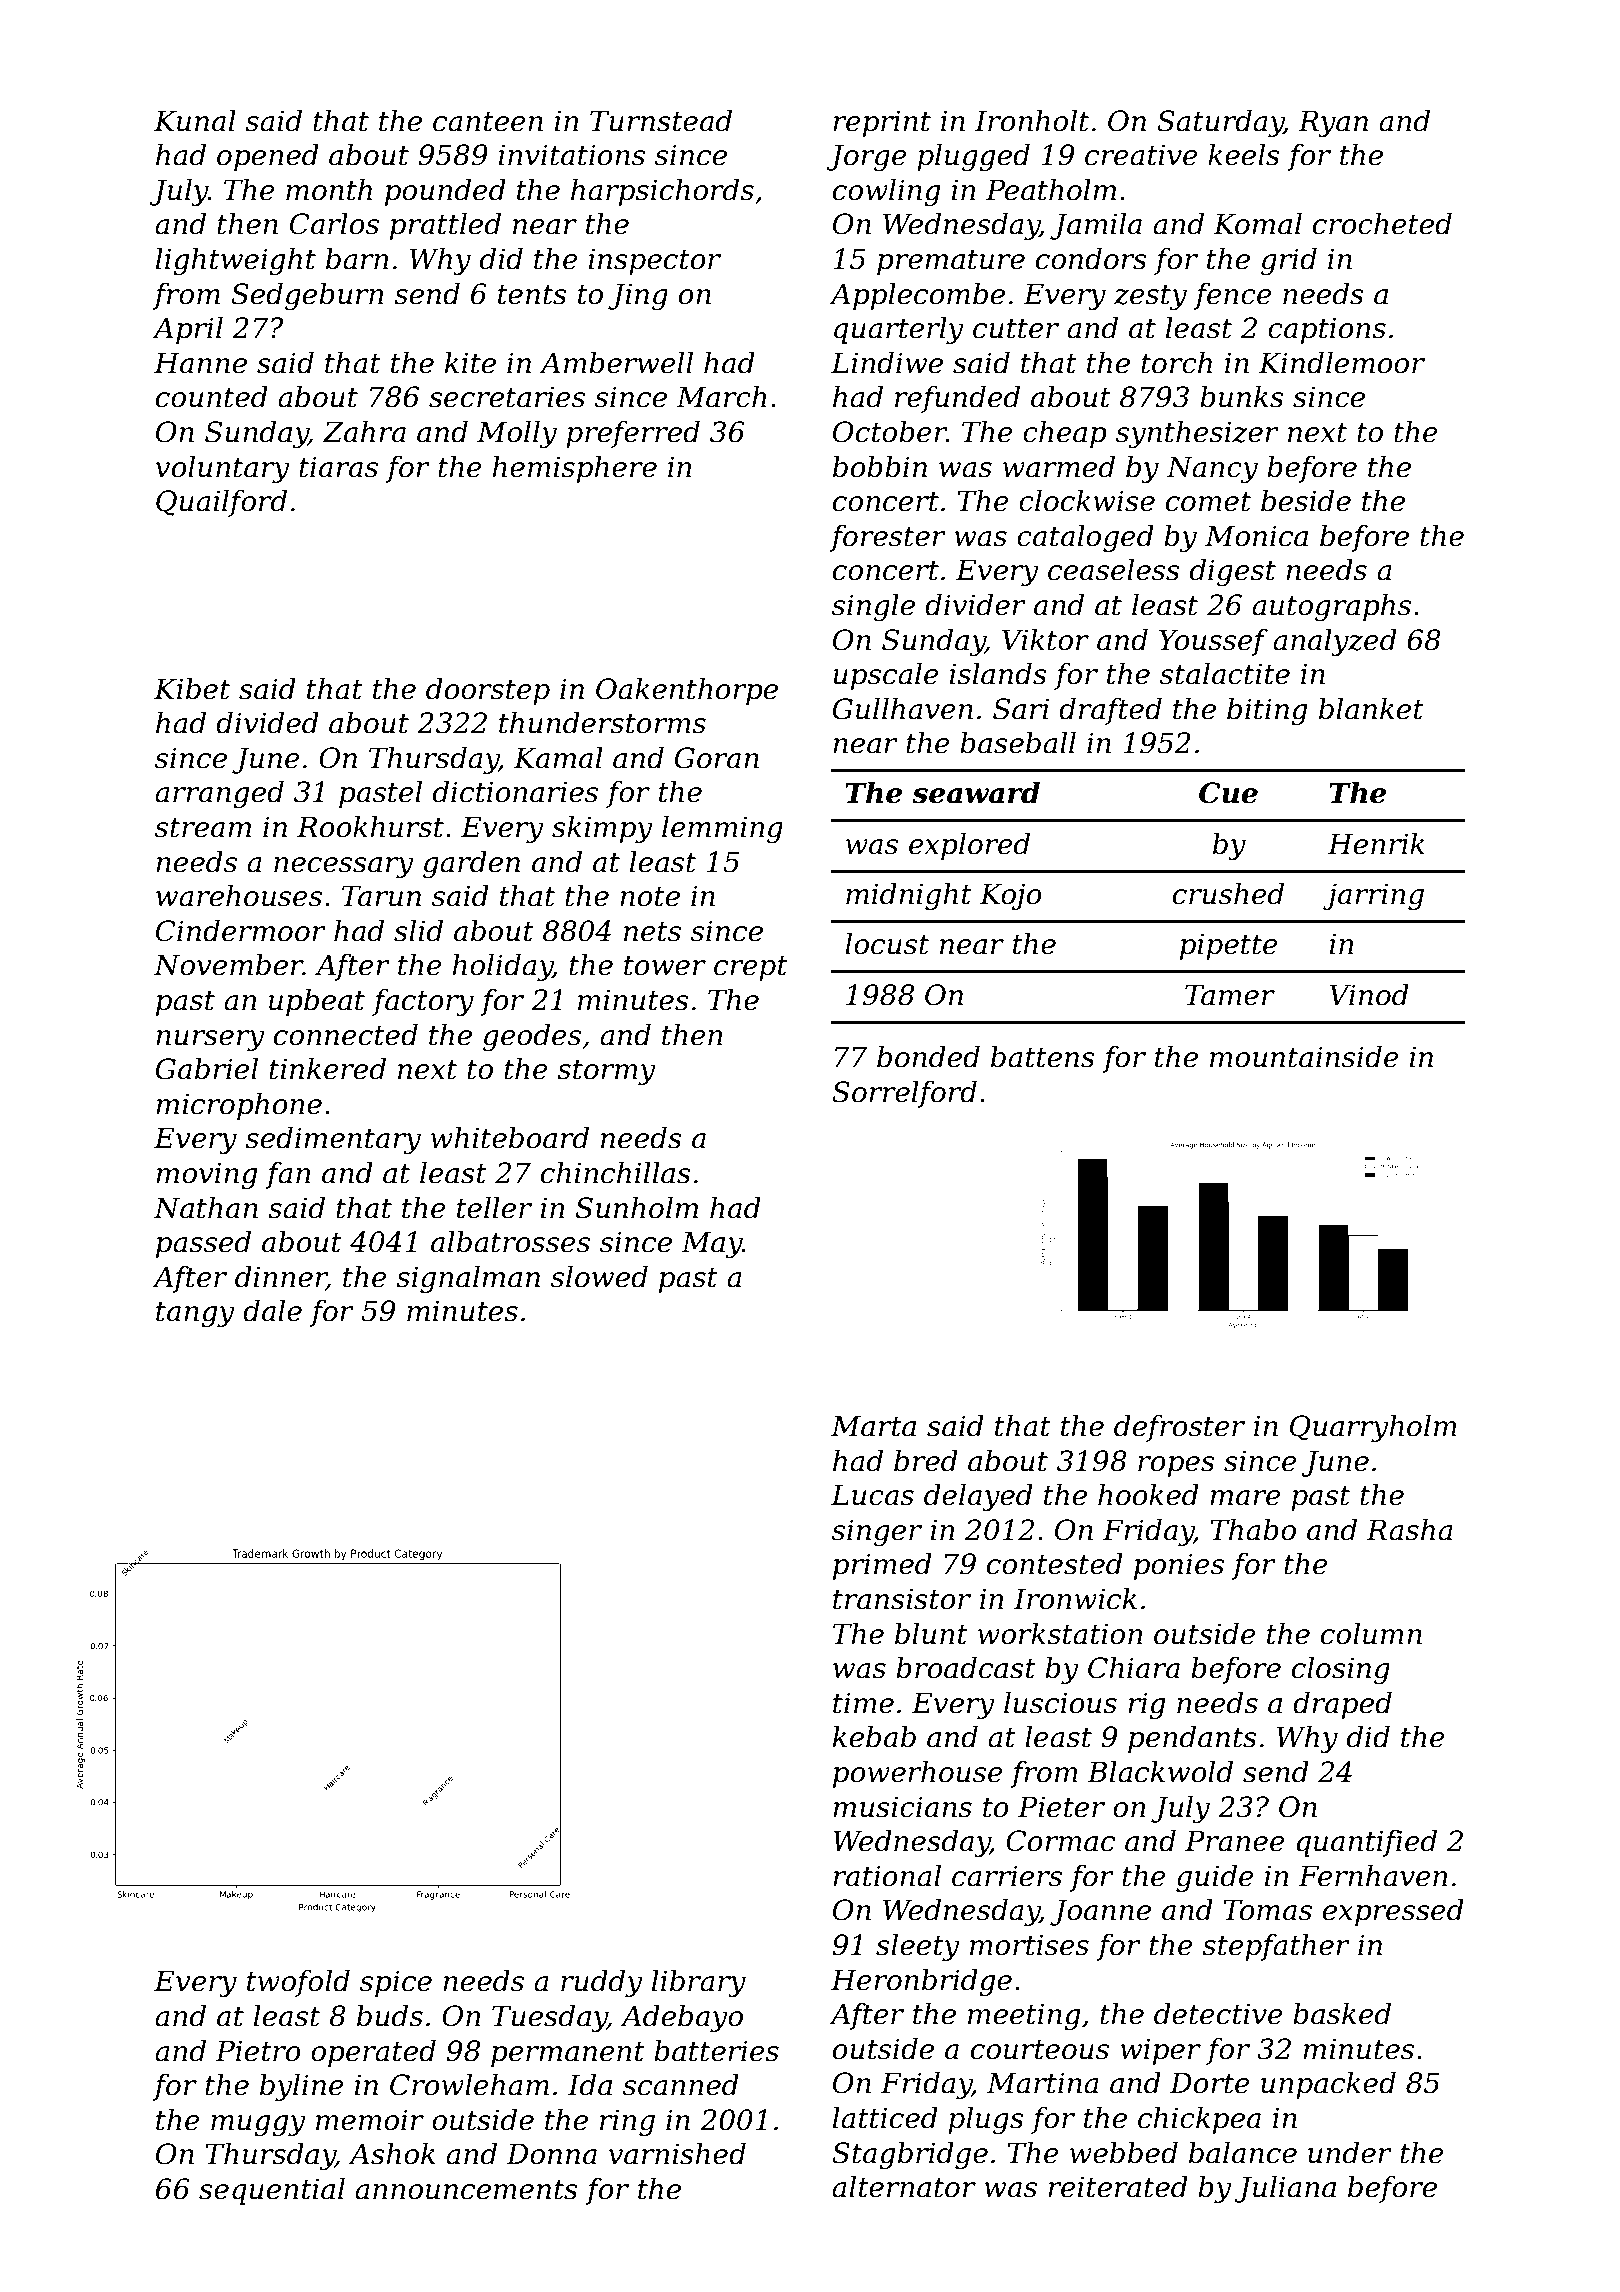 The image size is (1620, 2292). Describe the element at coordinates (910, 2155) in the image. I see `Stagbridge` at that location.
